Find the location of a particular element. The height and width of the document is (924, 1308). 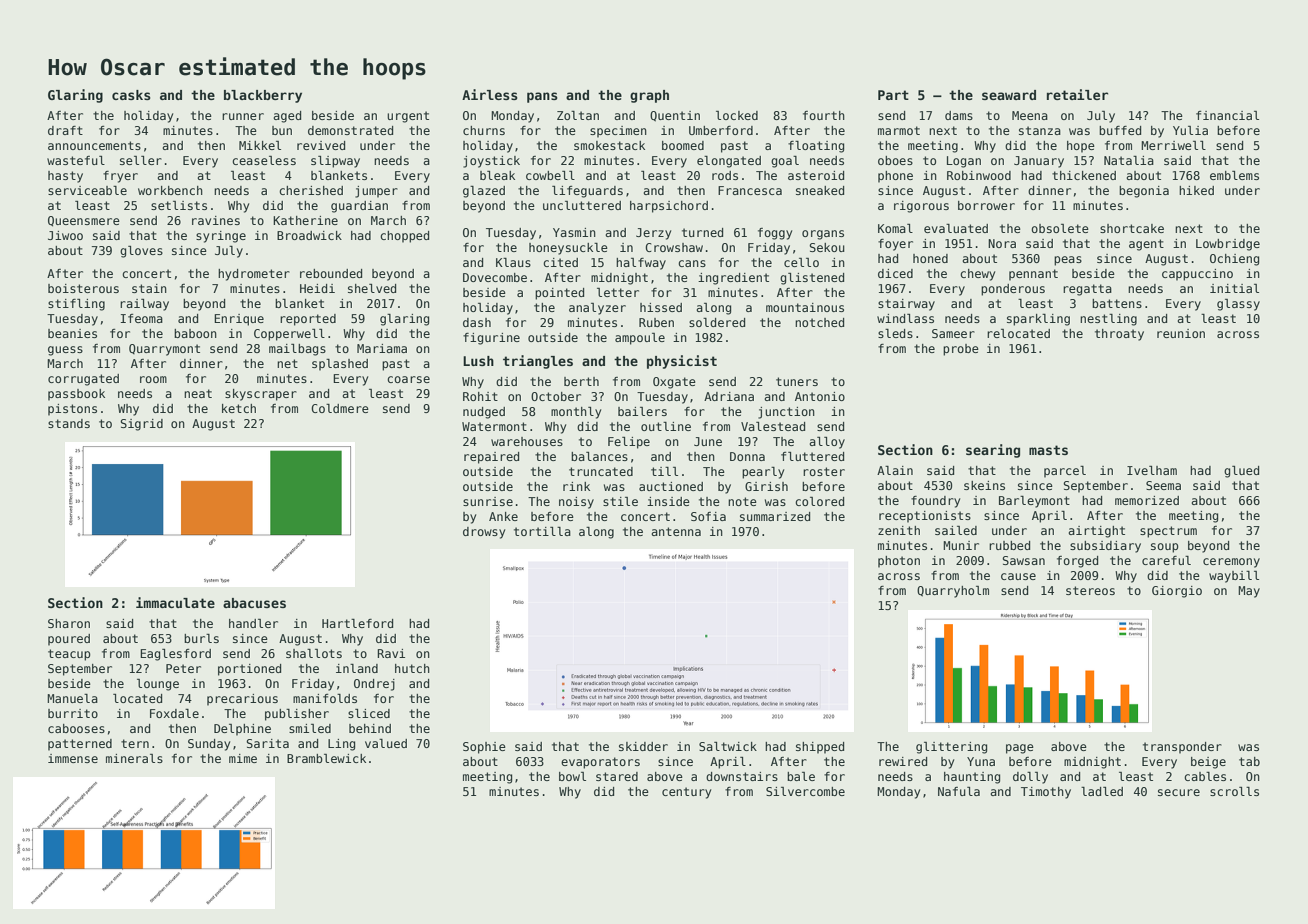

Airless is located at coordinates (490, 94).
